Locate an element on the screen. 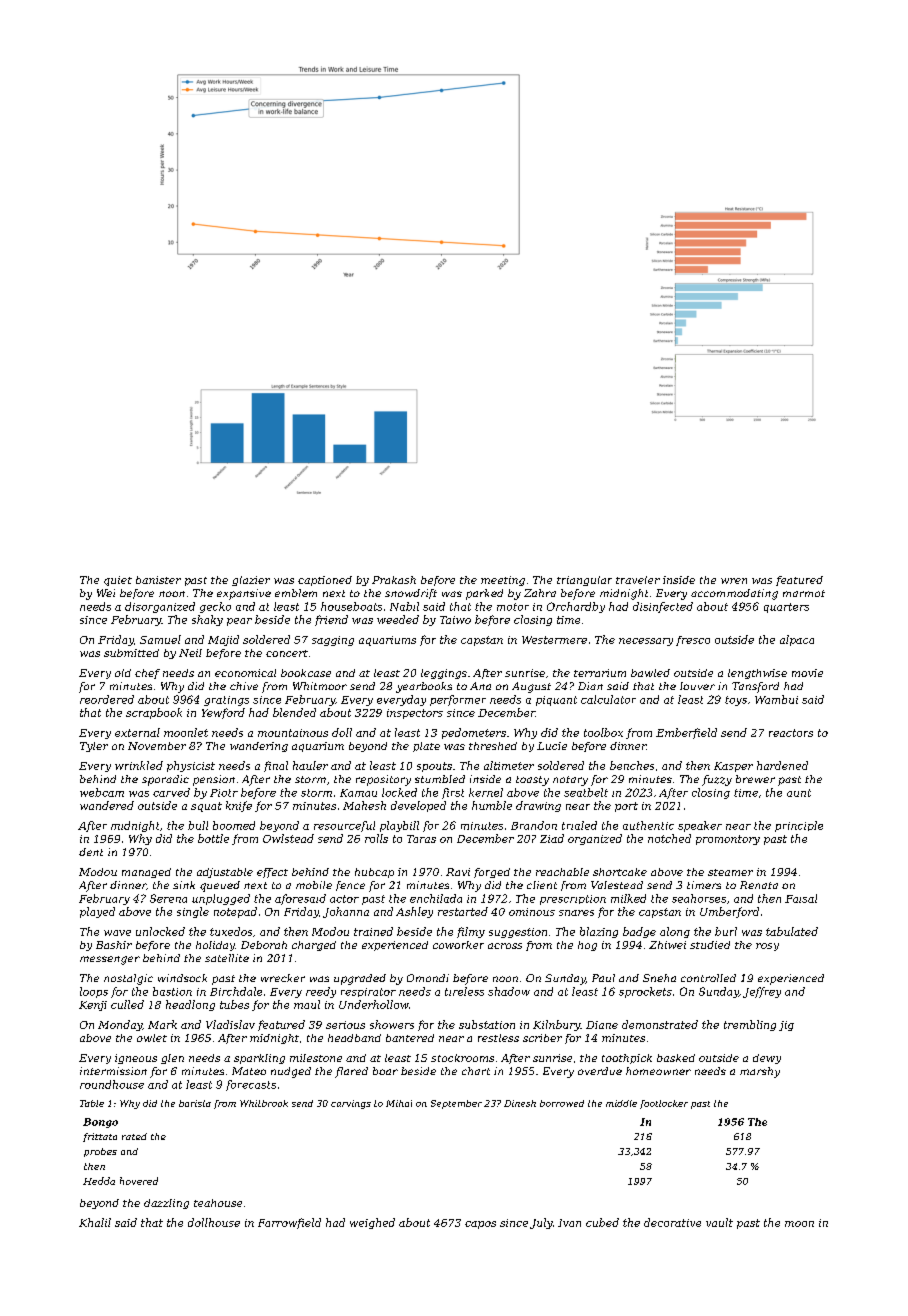 This screenshot has width=908, height=1316. trained is located at coordinates (373, 931).
